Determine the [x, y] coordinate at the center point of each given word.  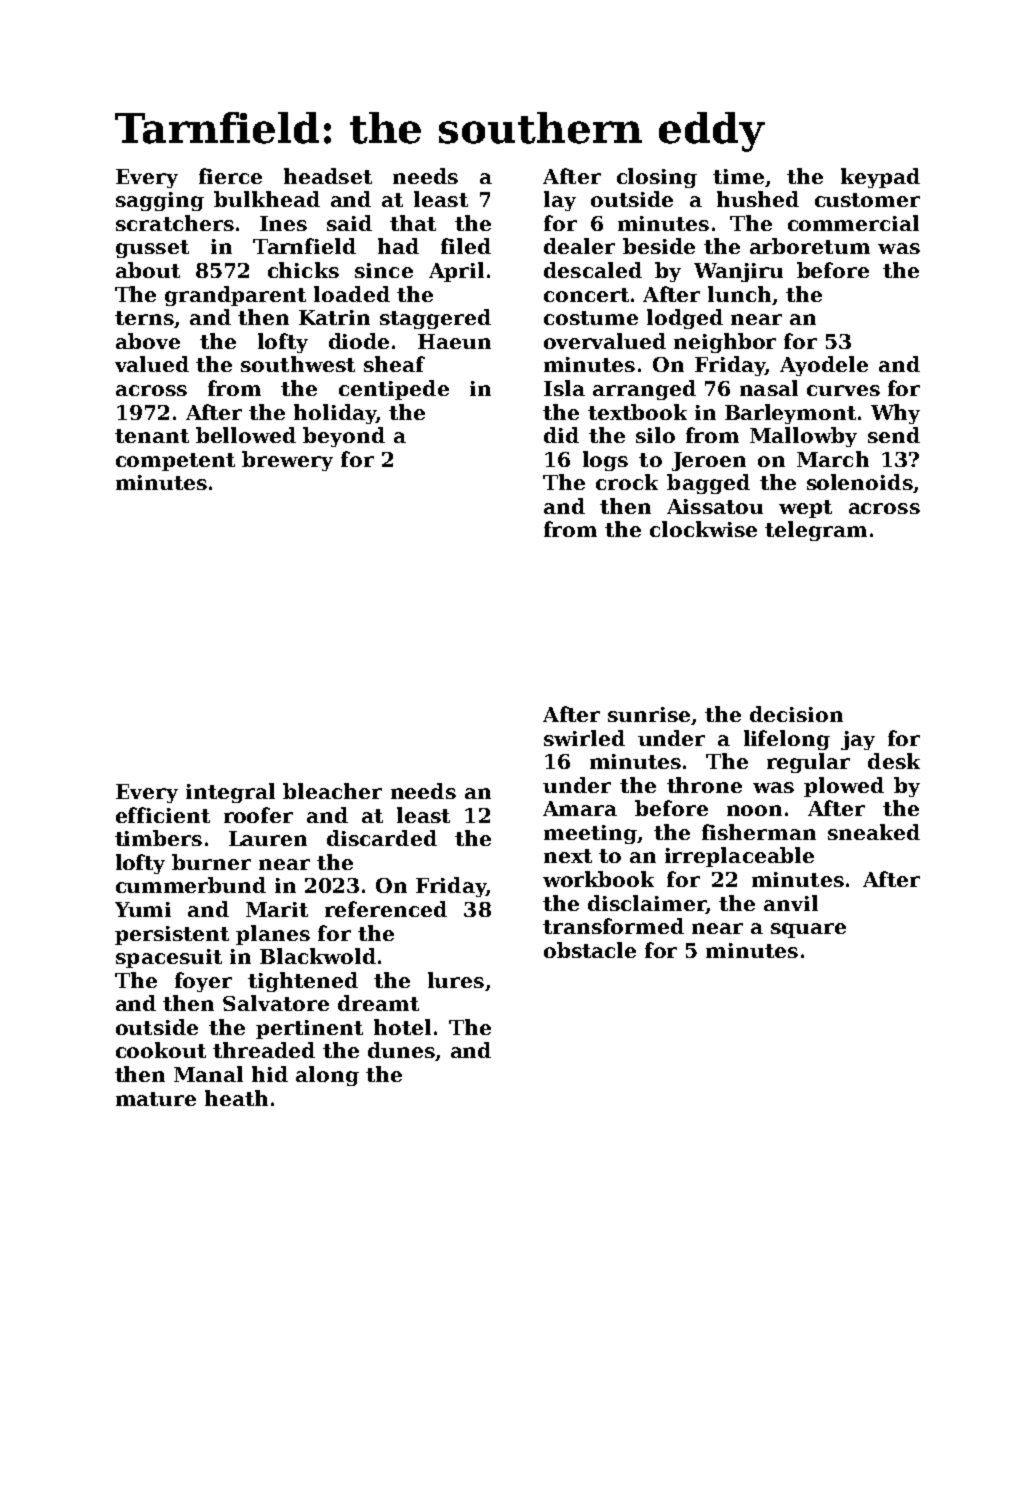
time [738, 176]
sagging [160, 201]
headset [328, 176]
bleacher [332, 791]
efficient [163, 815]
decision [796, 714]
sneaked [874, 832]
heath [236, 1098]
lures [456, 980]
